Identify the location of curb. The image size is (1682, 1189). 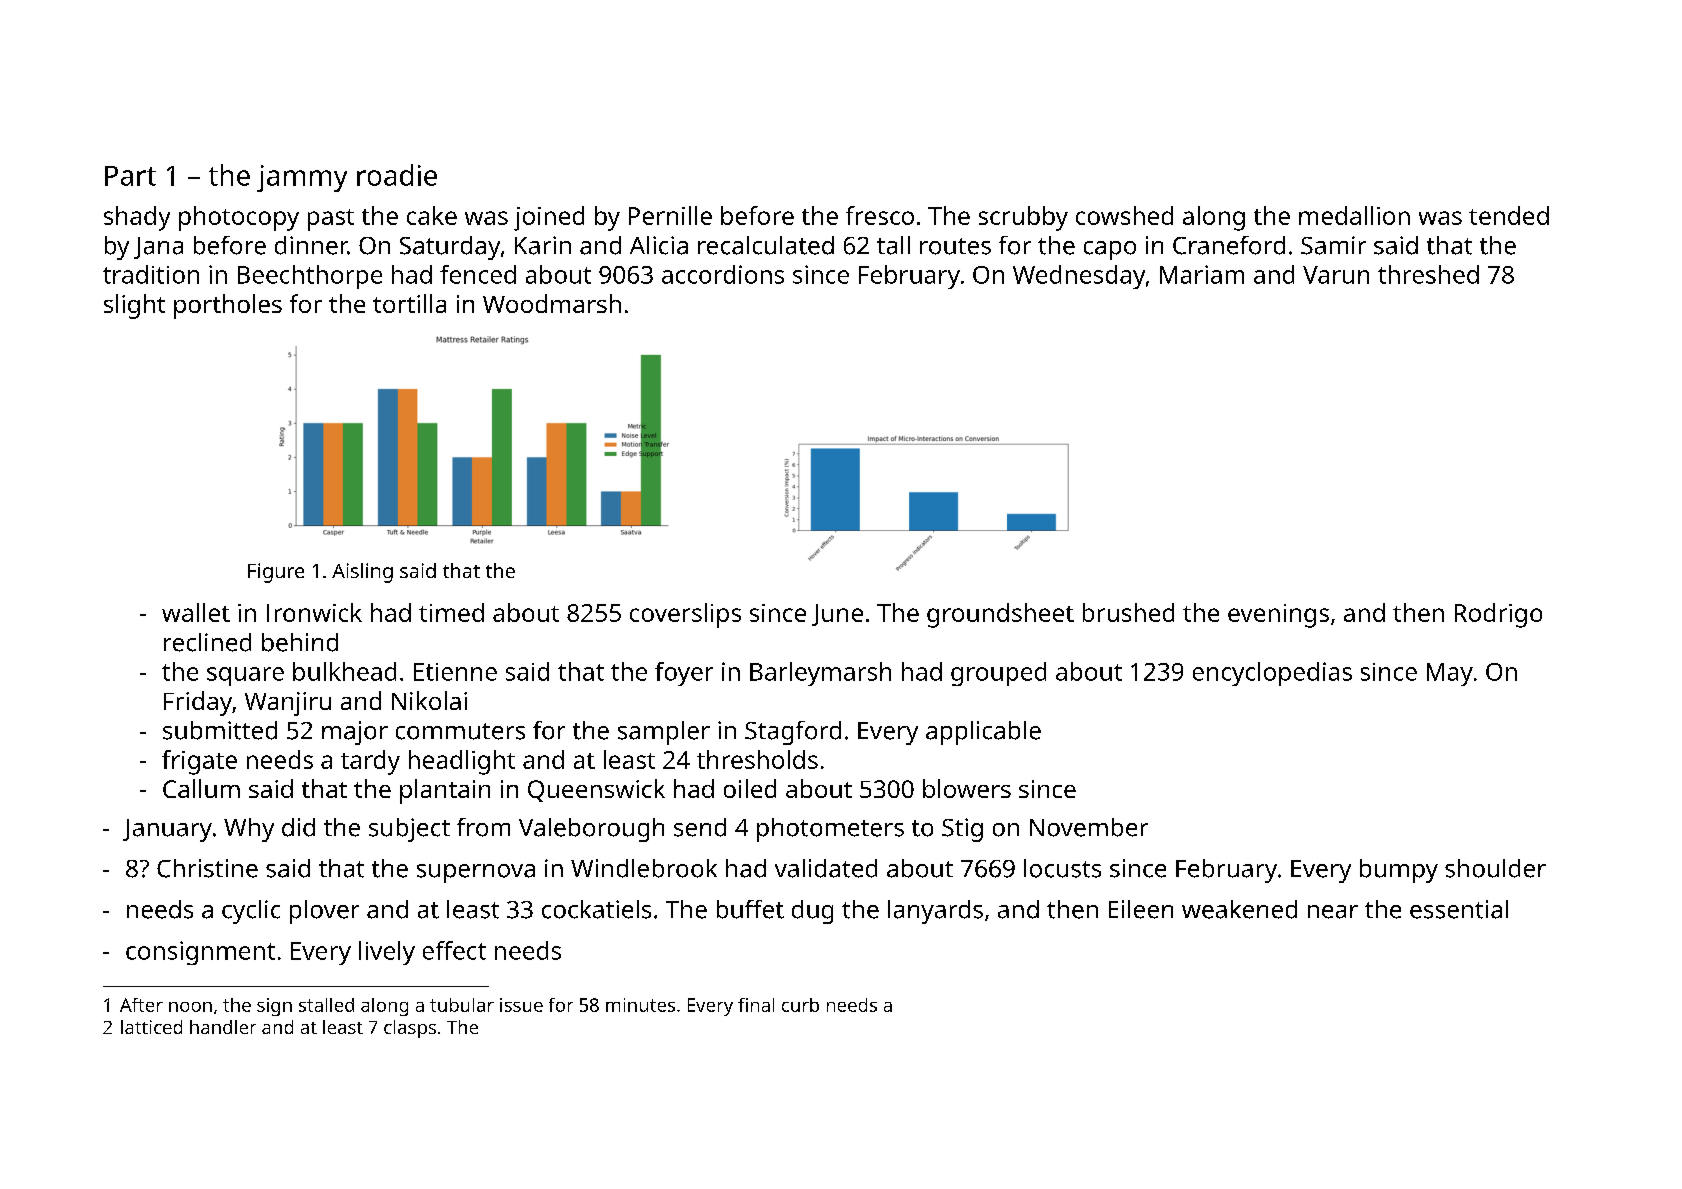
(800, 1005).
